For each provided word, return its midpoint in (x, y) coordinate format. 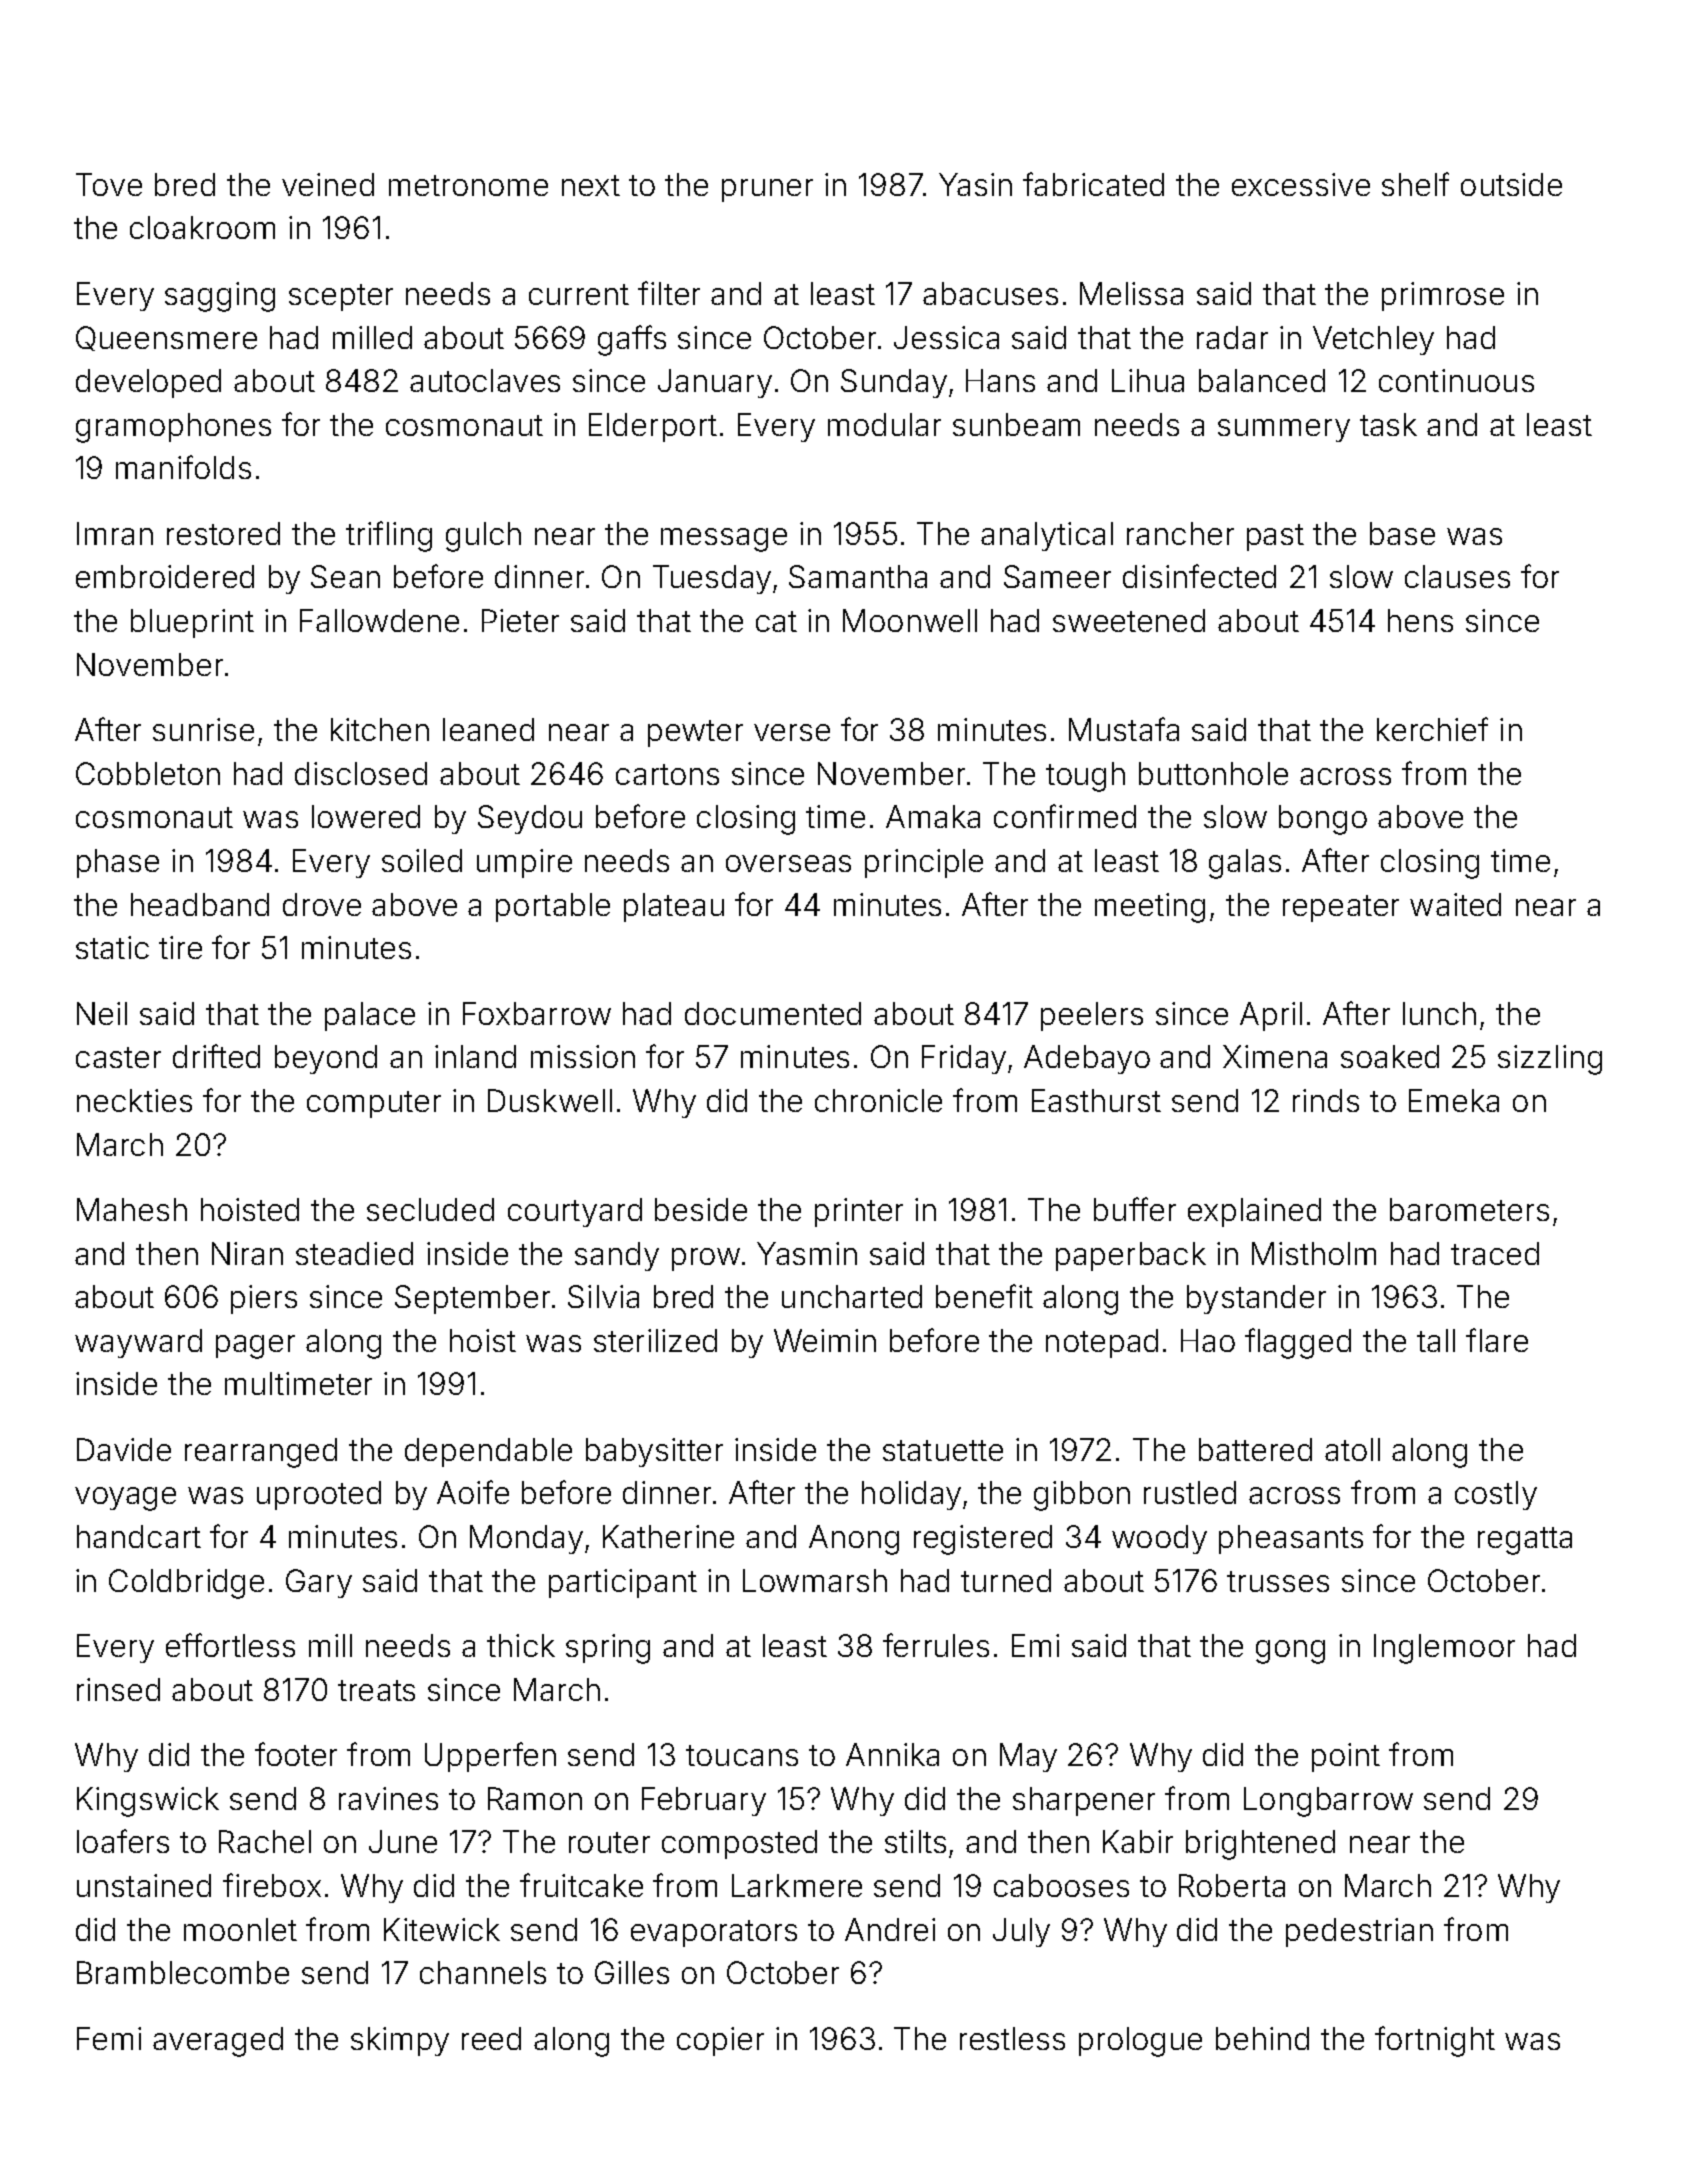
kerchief (1432, 729)
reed (491, 2038)
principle (924, 863)
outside (1511, 184)
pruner (767, 190)
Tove (109, 184)
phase (118, 863)
